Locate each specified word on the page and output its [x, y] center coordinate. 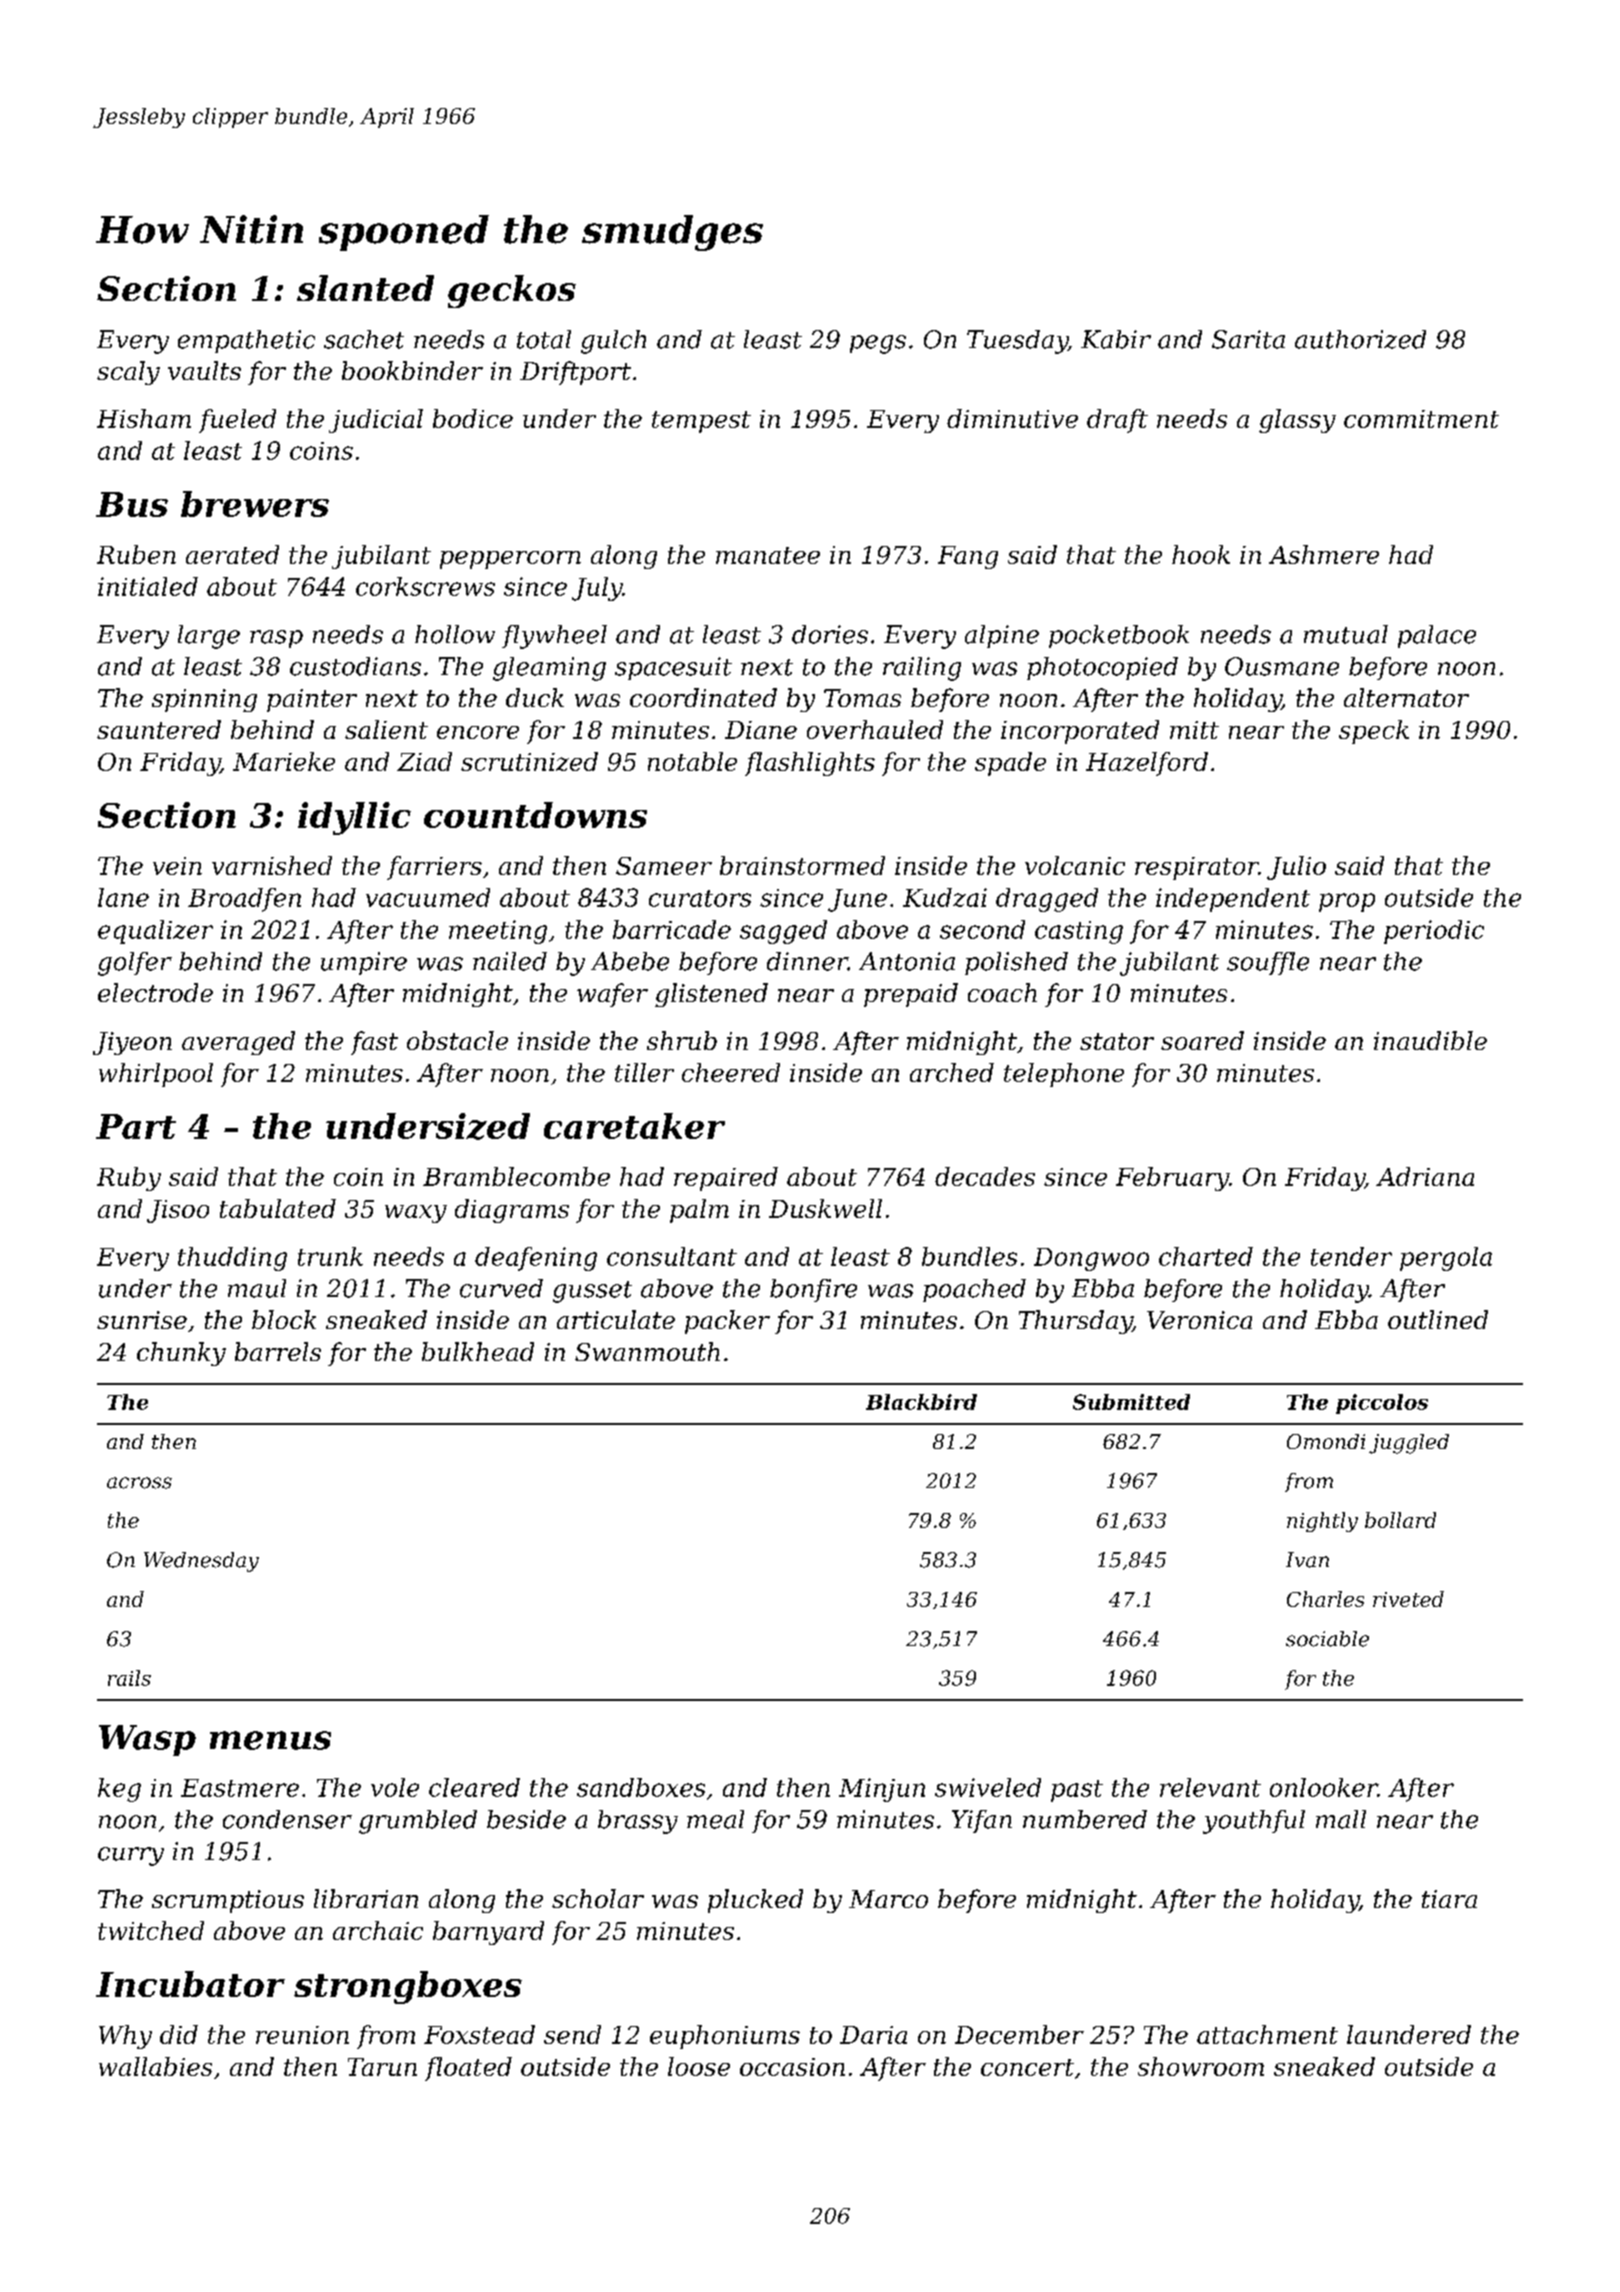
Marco [888, 1899]
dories [830, 634]
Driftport [575, 373]
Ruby [129, 1179]
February [1172, 1179]
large [209, 637]
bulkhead [478, 1351]
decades [985, 1176]
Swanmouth [647, 1351]
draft [1117, 421]
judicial [376, 421]
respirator [1197, 868]
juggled [1409, 1444]
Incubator [190, 1984]
